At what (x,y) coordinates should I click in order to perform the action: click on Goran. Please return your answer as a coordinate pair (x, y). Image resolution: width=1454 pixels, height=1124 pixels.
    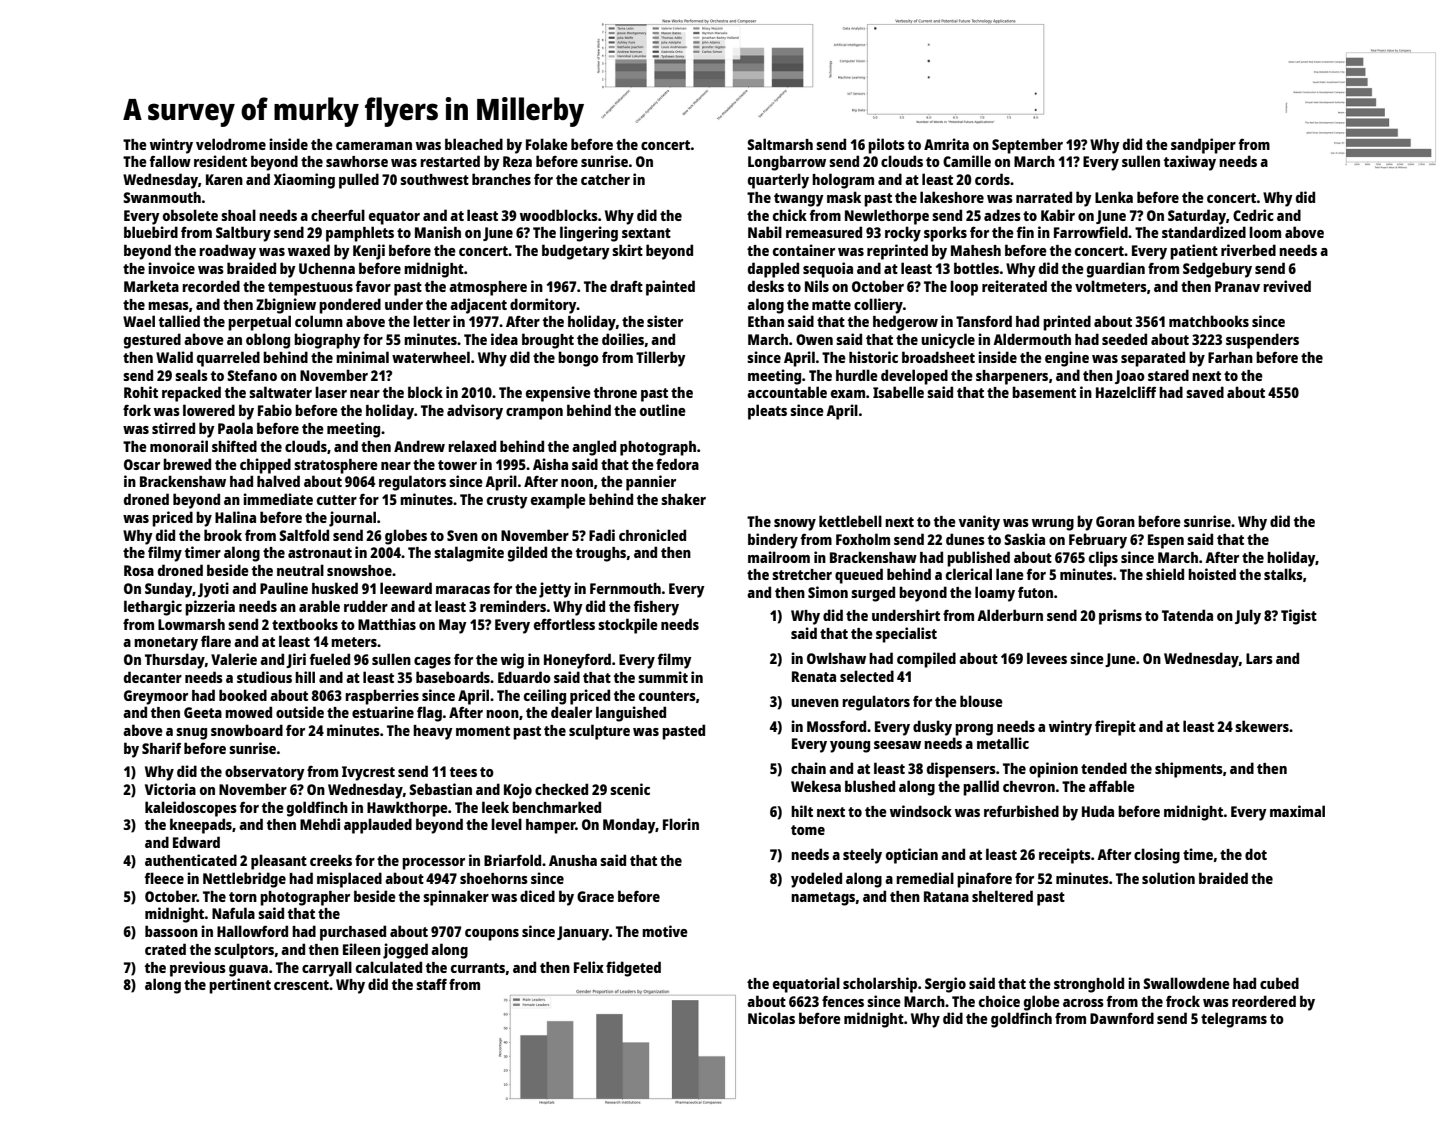
    Looking at the image, I should click on (1115, 521).
